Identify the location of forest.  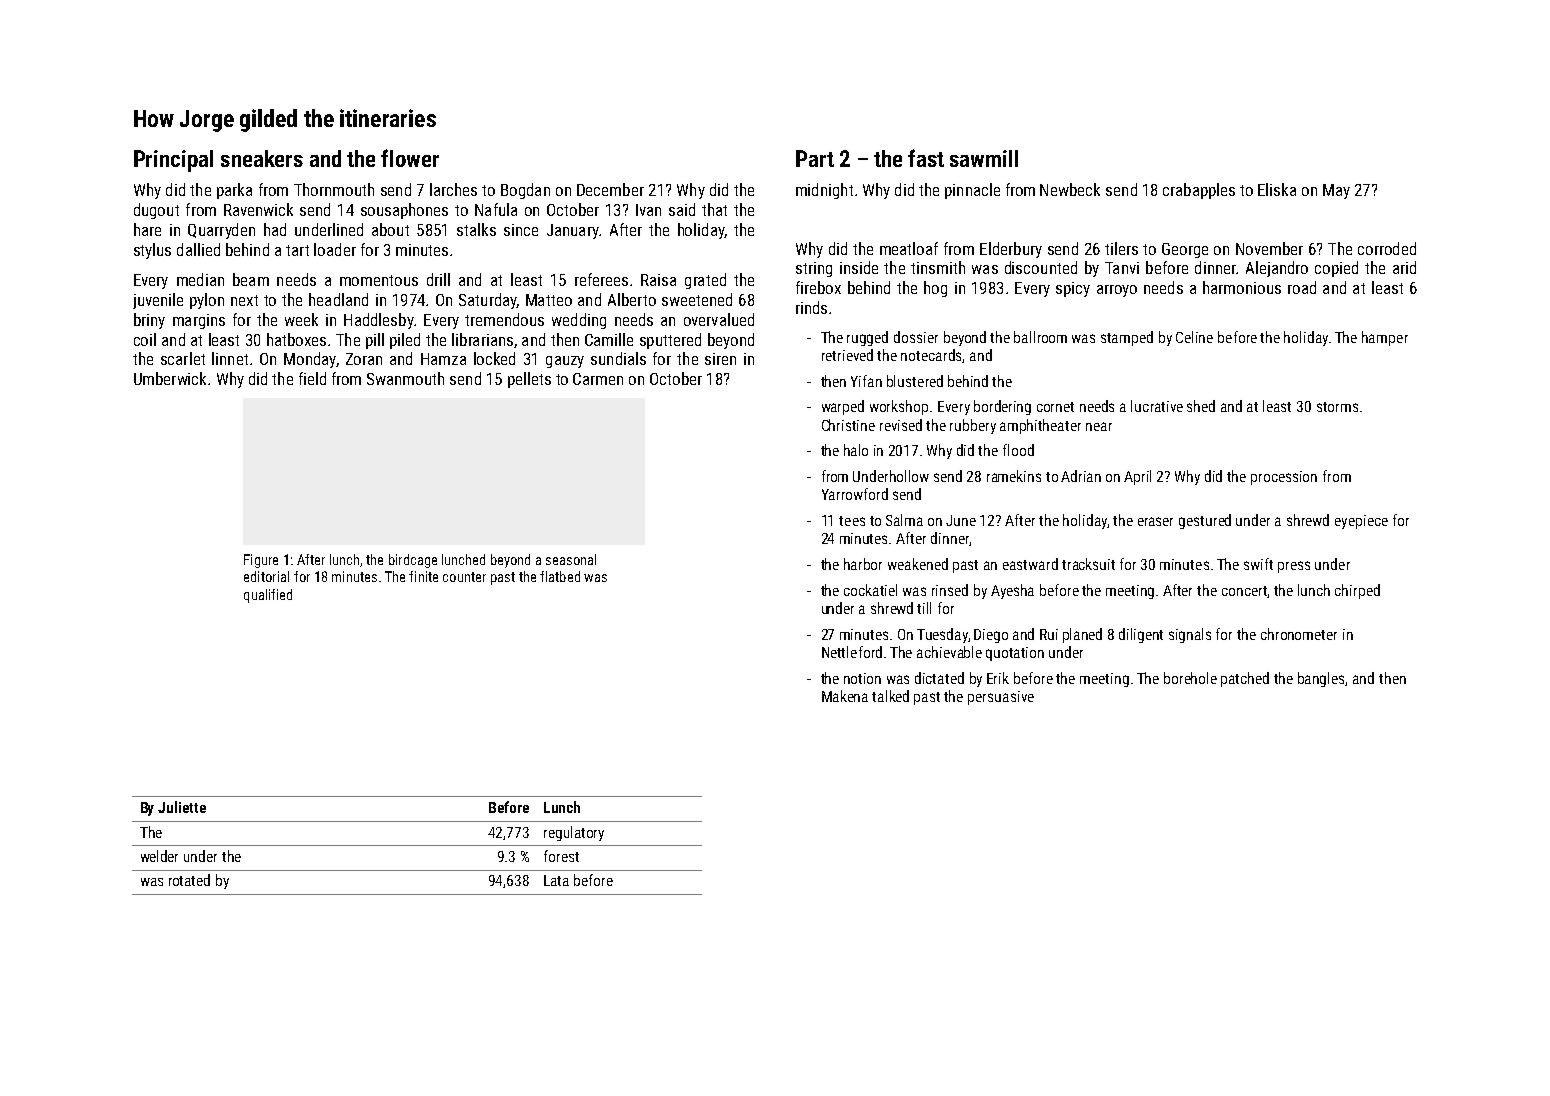
(561, 856).
